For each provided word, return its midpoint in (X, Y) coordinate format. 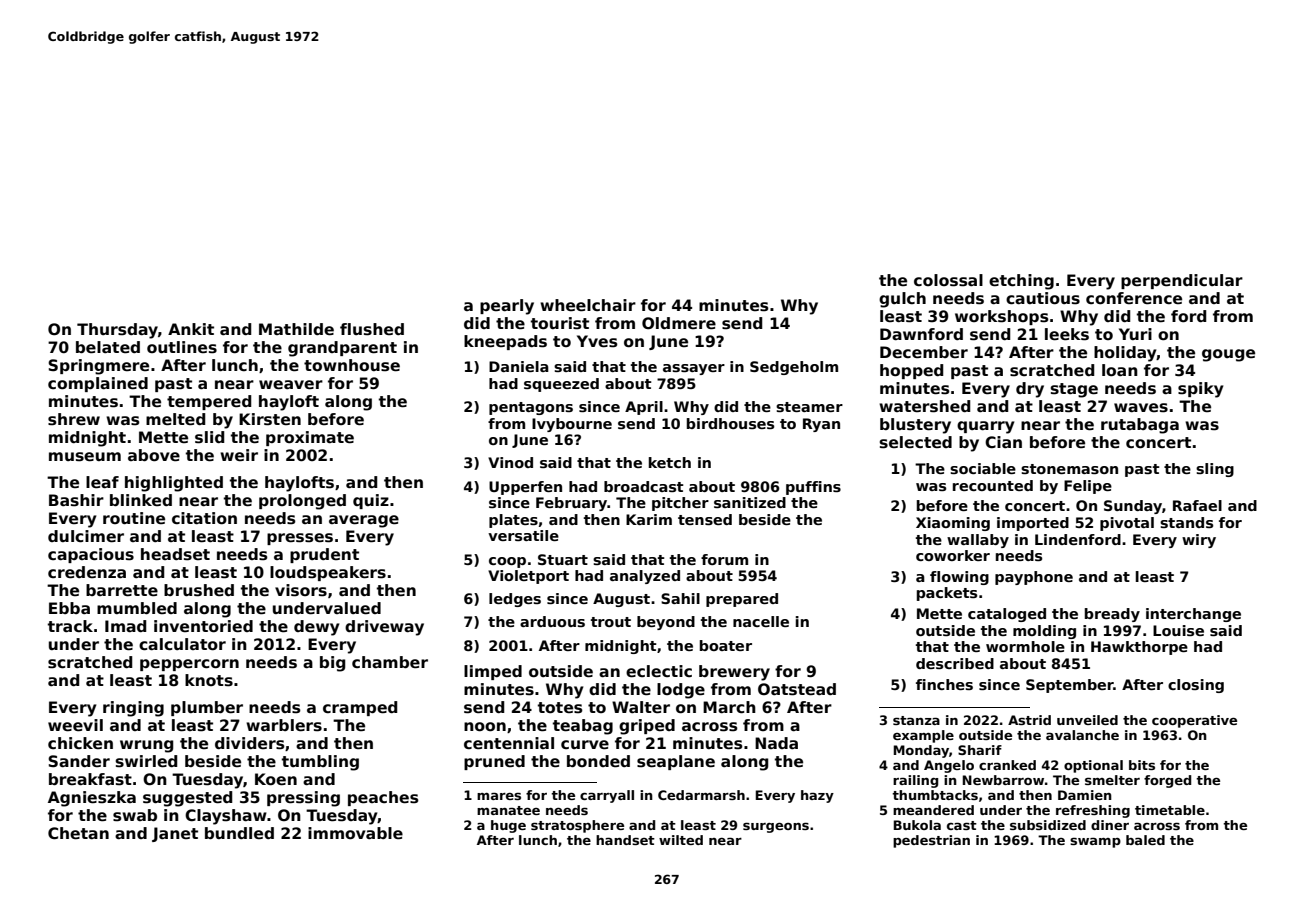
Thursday (117, 331)
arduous (552, 621)
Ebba (69, 608)
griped (647, 727)
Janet (175, 834)
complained (98, 384)
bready (1112, 615)
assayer (694, 369)
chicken (80, 743)
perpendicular (1182, 281)
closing (1196, 686)
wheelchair (588, 305)
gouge (1228, 355)
